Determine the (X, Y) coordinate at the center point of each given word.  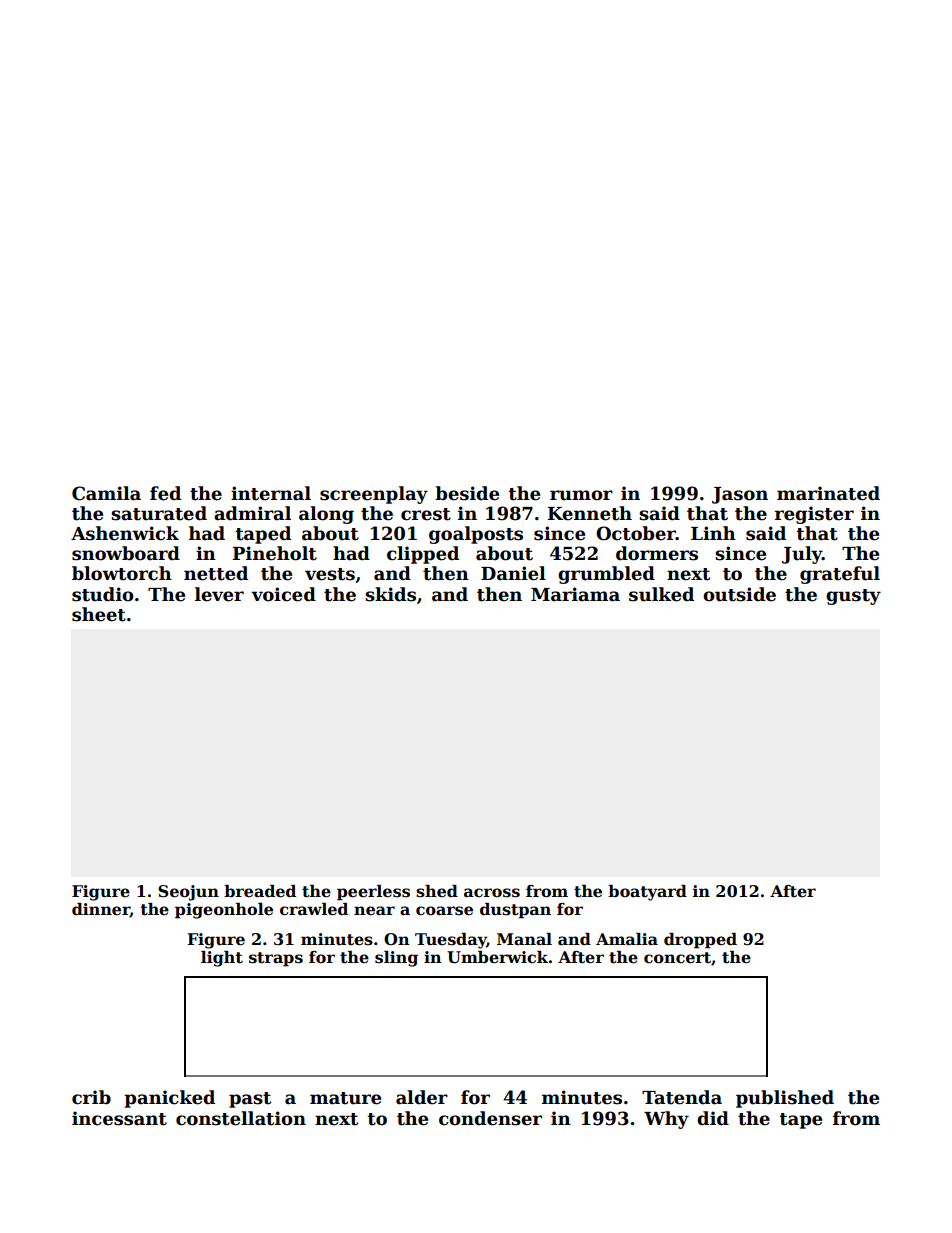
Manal (524, 939)
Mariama (575, 594)
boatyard (647, 893)
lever (219, 594)
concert (677, 958)
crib (91, 1097)
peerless (373, 893)
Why (666, 1120)
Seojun (188, 893)
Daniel (513, 573)
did (713, 1118)
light (222, 959)
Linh (713, 533)
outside (739, 594)
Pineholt (275, 553)
